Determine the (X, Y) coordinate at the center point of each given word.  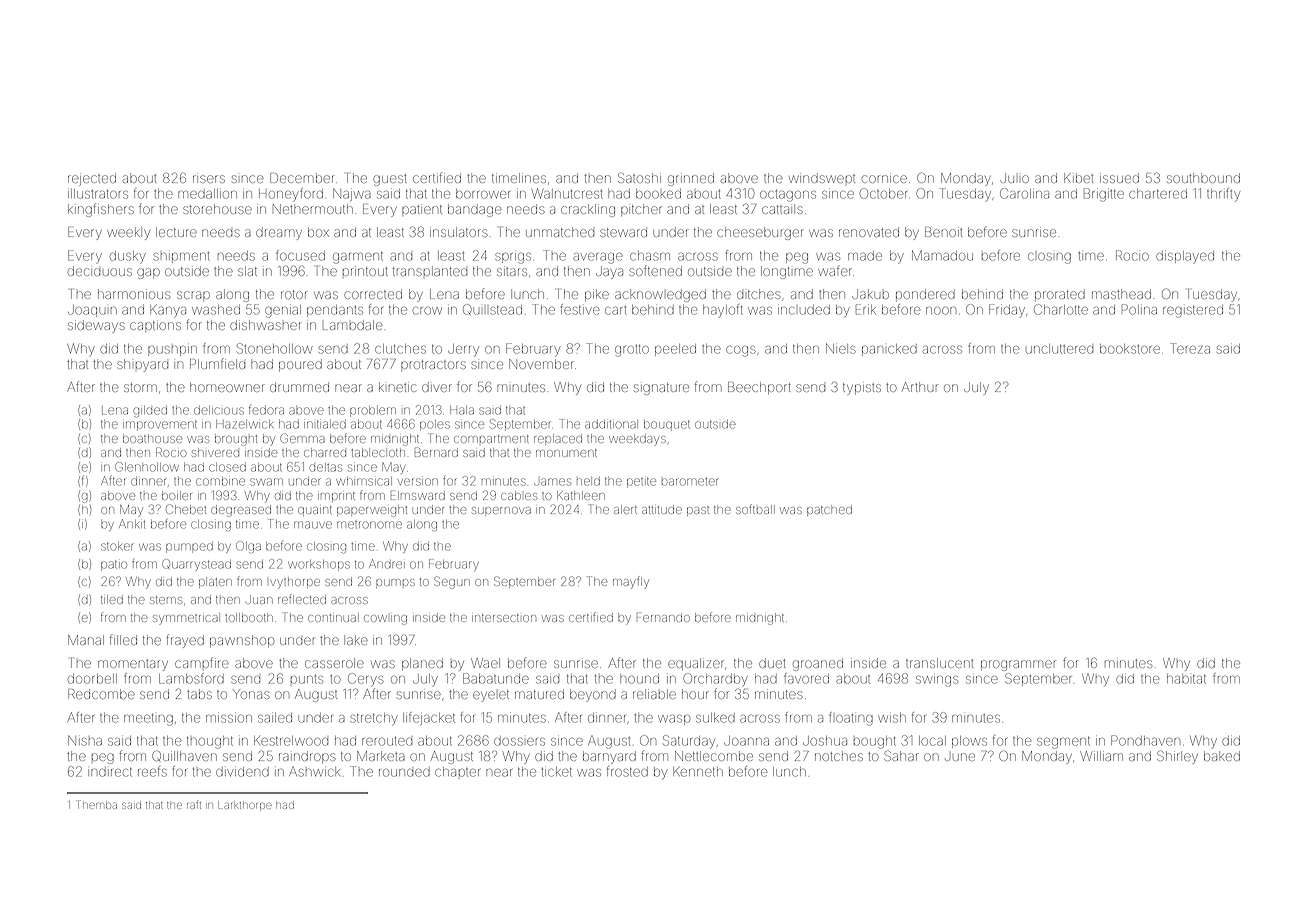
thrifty (1223, 195)
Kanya (168, 311)
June (960, 757)
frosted (627, 771)
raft (194, 805)
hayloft (723, 311)
